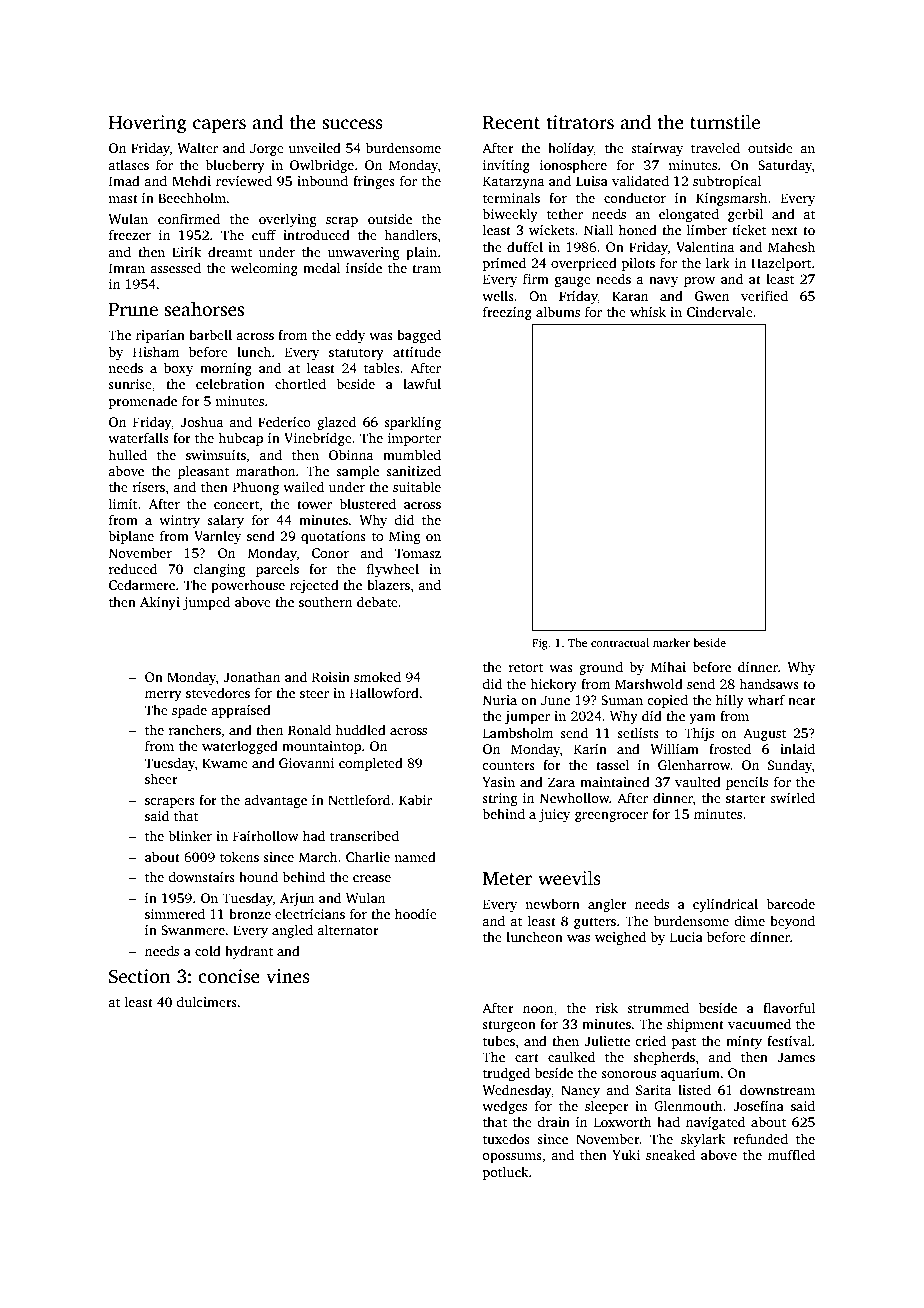 This page has width=924, height=1308. I want to click on Section, so click(140, 976).
